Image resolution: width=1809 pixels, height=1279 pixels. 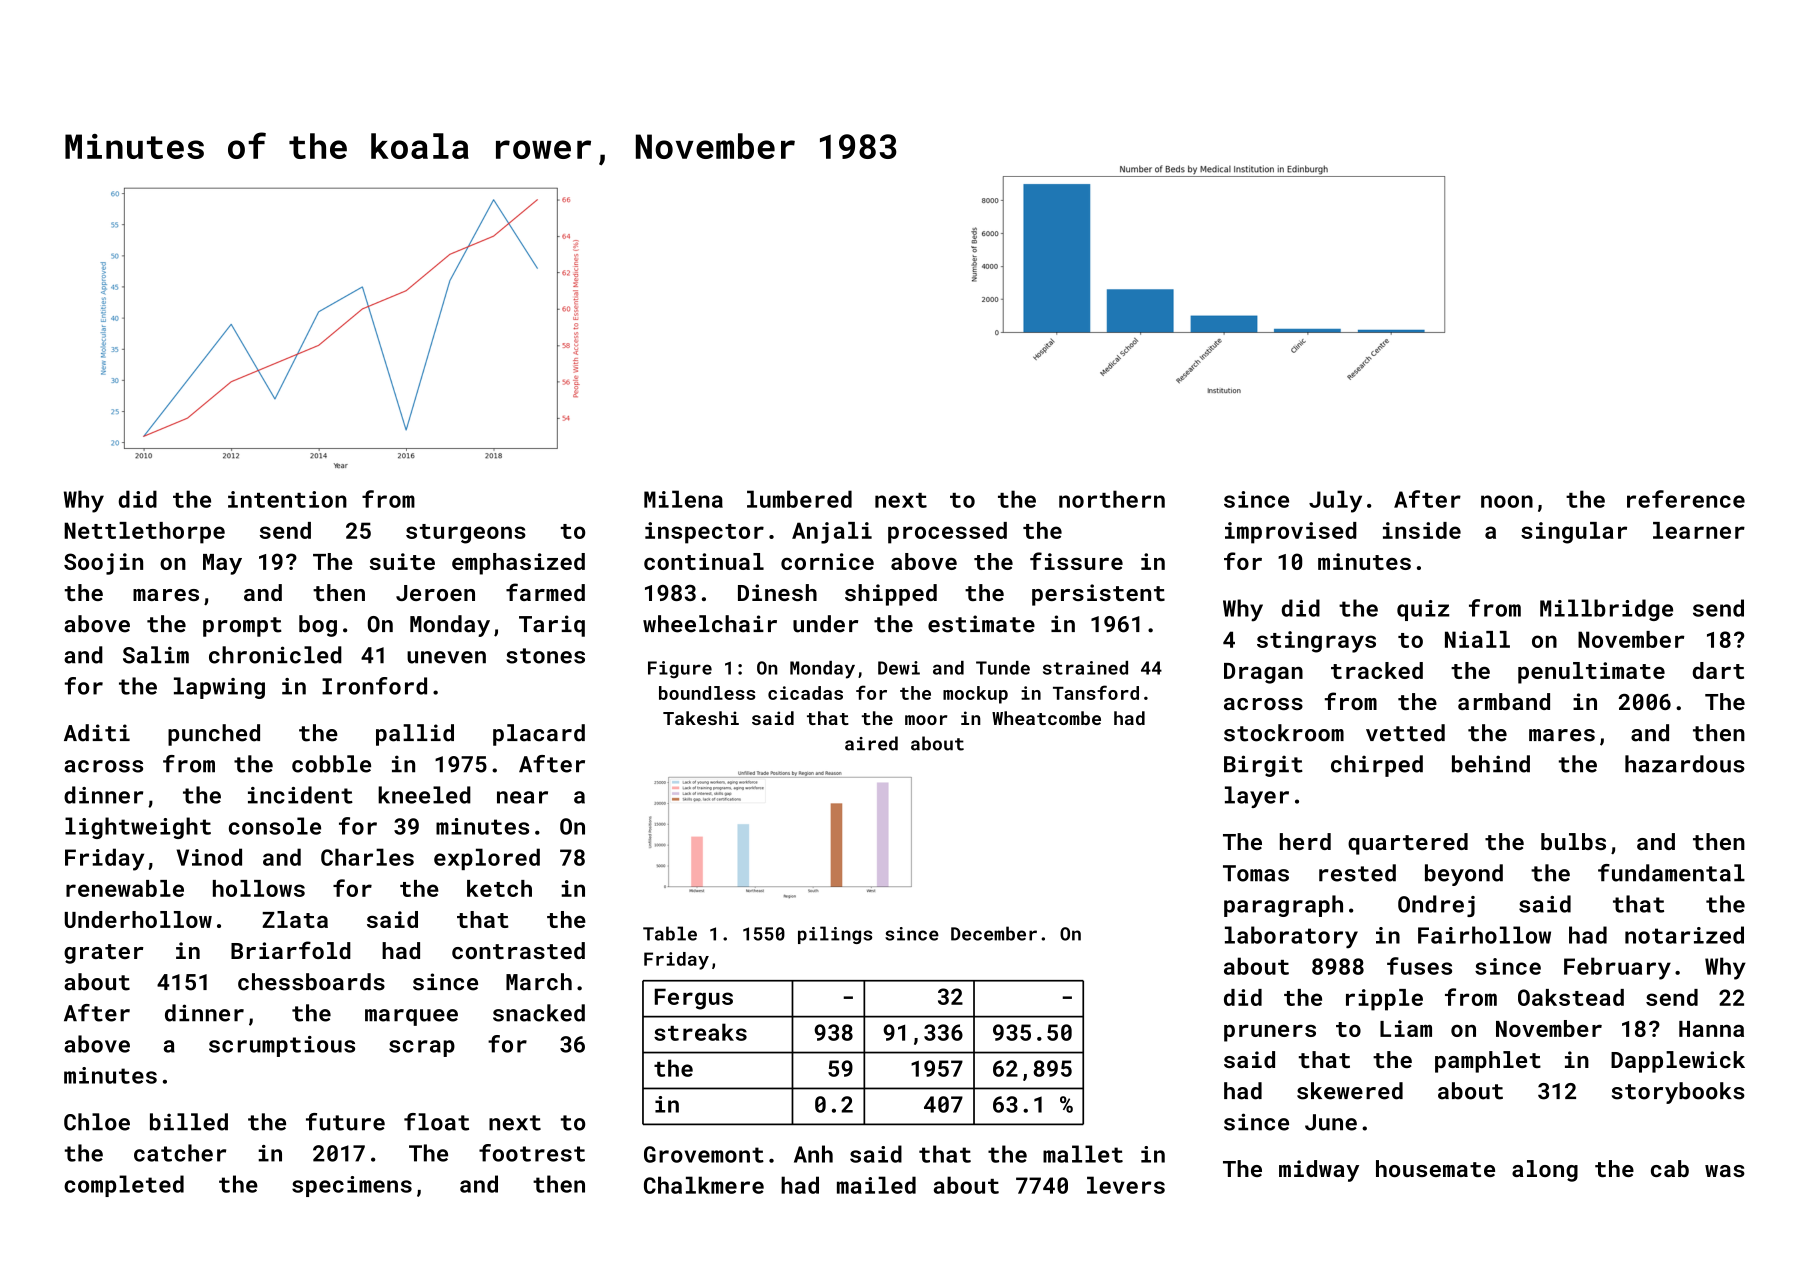 I want to click on Niall, so click(x=1477, y=639).
